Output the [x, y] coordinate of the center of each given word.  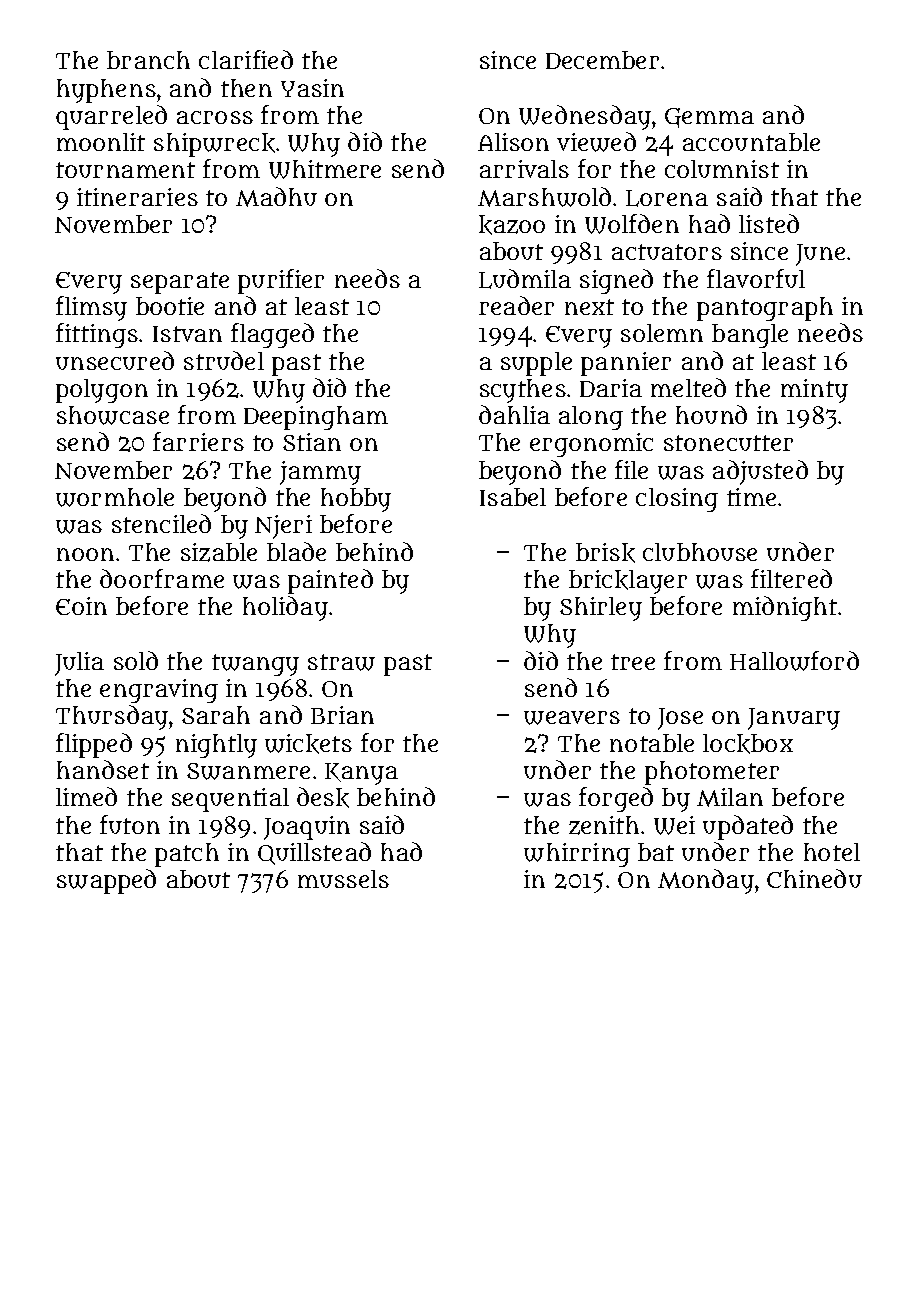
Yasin [312, 88]
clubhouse [700, 552]
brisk [605, 553]
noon [85, 554]
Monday [706, 881]
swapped [106, 881]
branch [148, 60]
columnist [722, 169]
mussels [343, 879]
